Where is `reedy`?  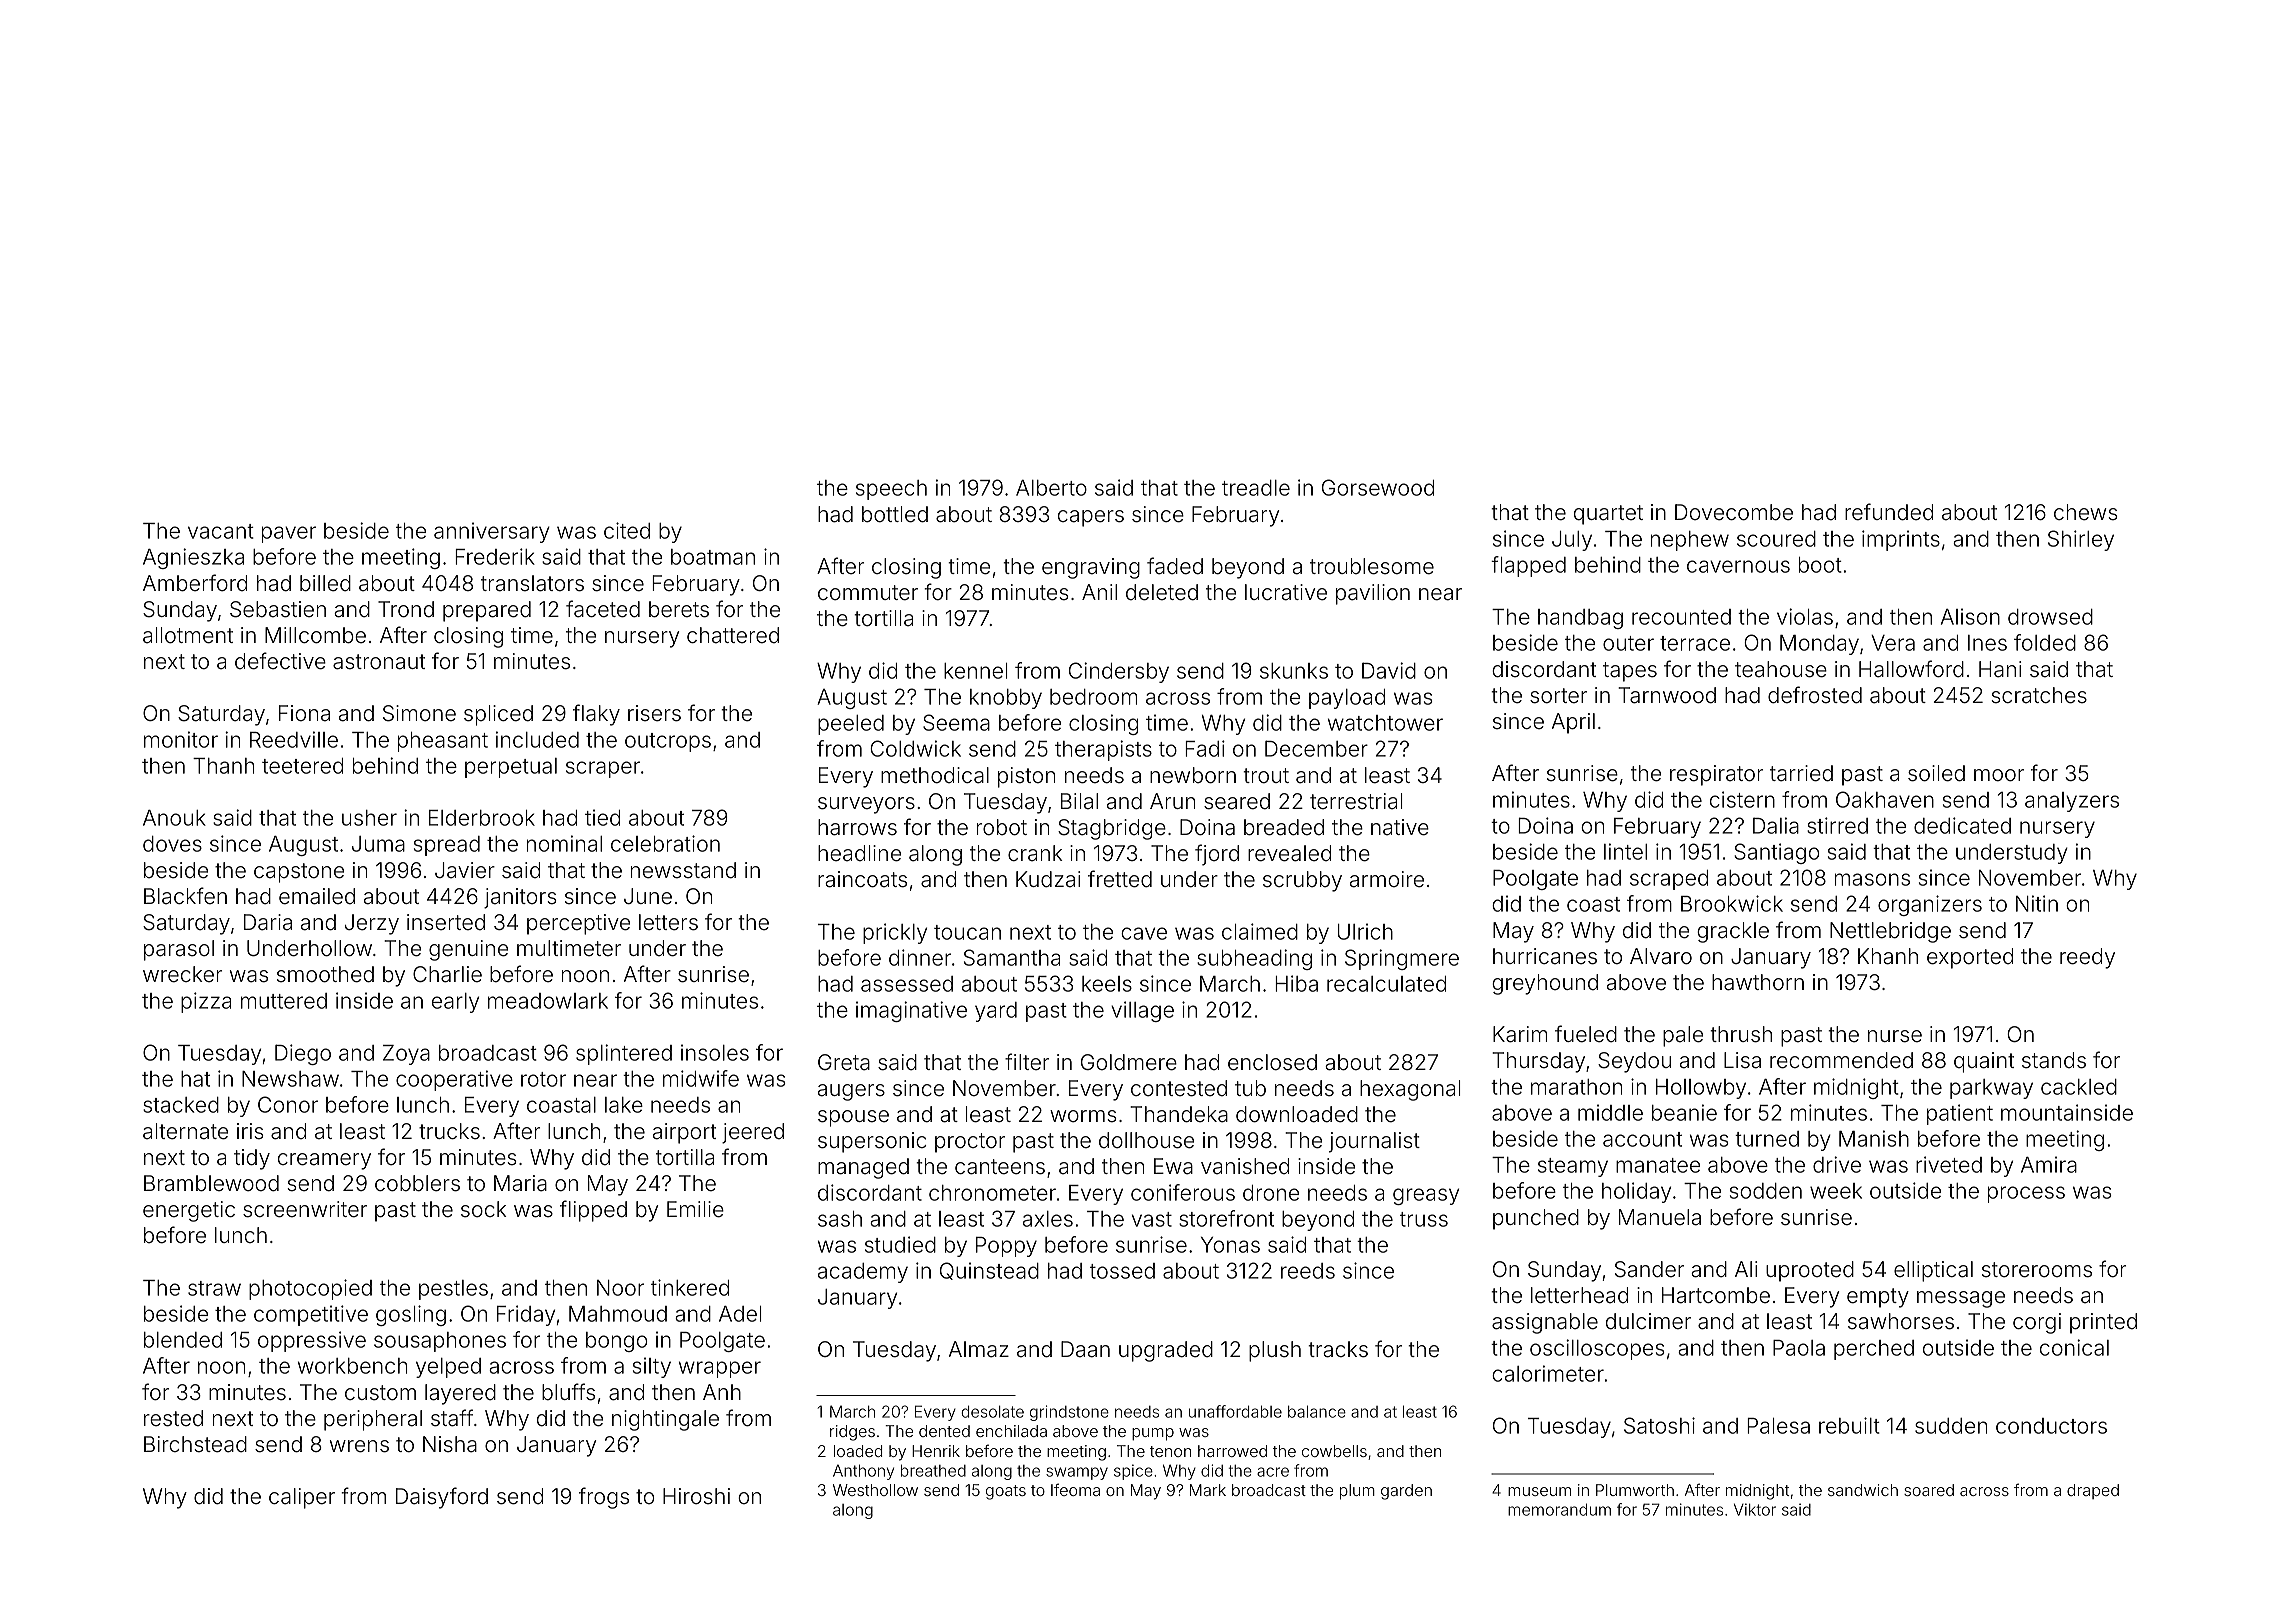
reedy is located at coordinates (2087, 958).
